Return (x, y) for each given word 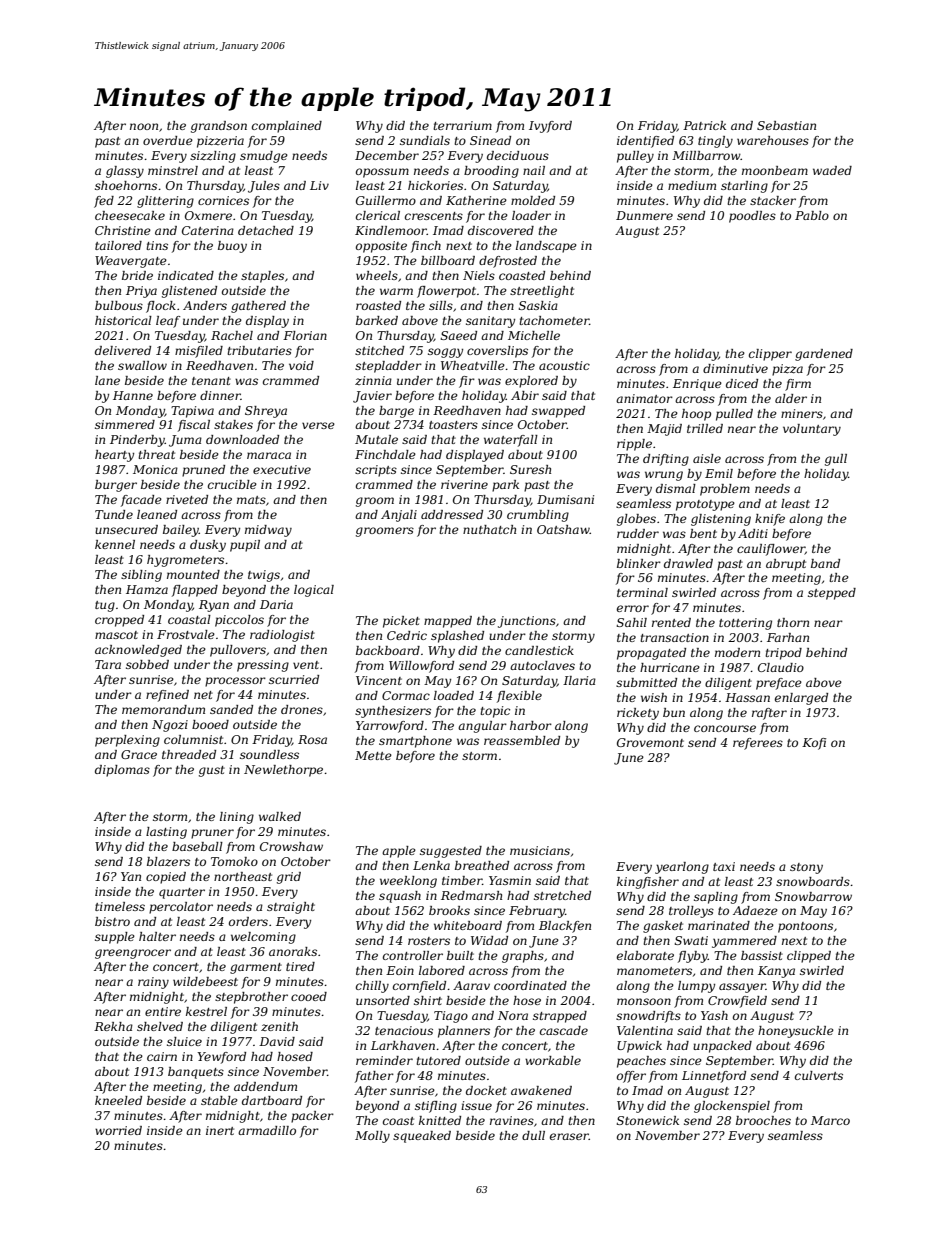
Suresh (530, 469)
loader (531, 215)
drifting (666, 460)
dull (533, 1135)
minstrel (173, 170)
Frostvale (186, 634)
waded (832, 170)
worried (118, 1130)
